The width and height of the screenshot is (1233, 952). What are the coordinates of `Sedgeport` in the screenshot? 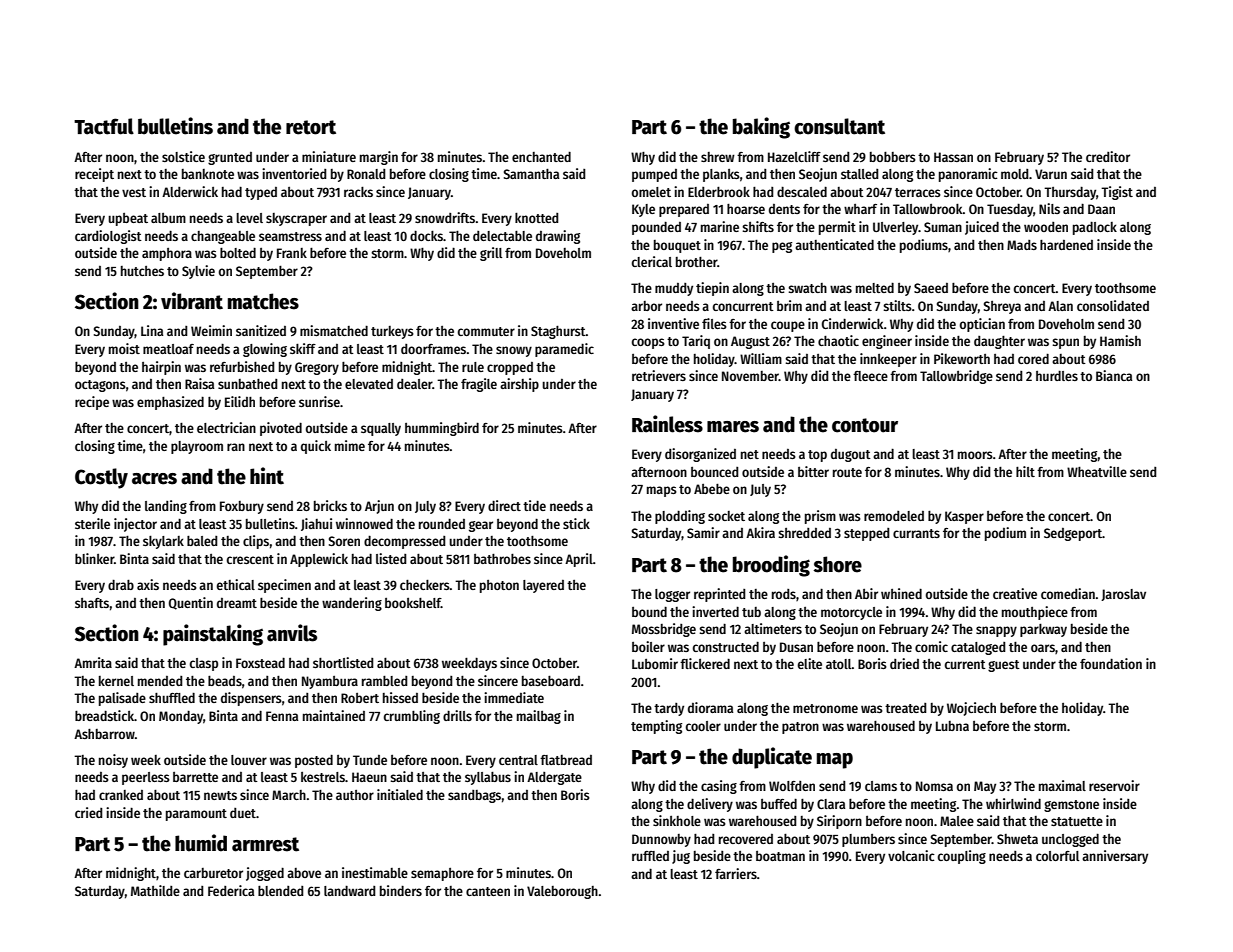 It's located at (1073, 534).
